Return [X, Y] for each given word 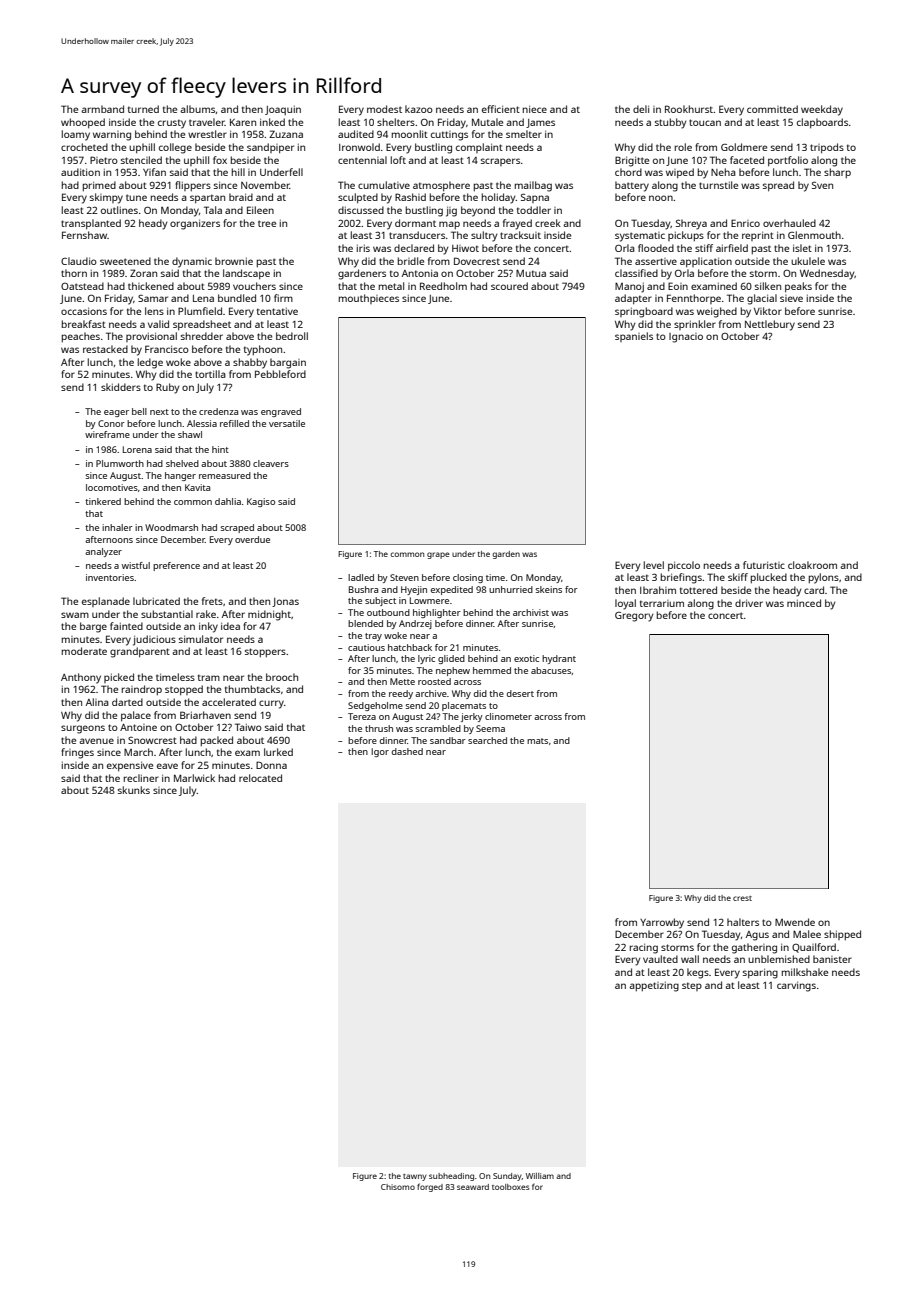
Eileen [260, 210]
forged [430, 1187]
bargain [288, 363]
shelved [182, 463]
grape [438, 555]
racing [644, 948]
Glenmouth [814, 235]
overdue [252, 539]
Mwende [795, 922]
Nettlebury [770, 325]
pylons [824, 578]
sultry [484, 236]
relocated [260, 778]
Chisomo [398, 1187]
